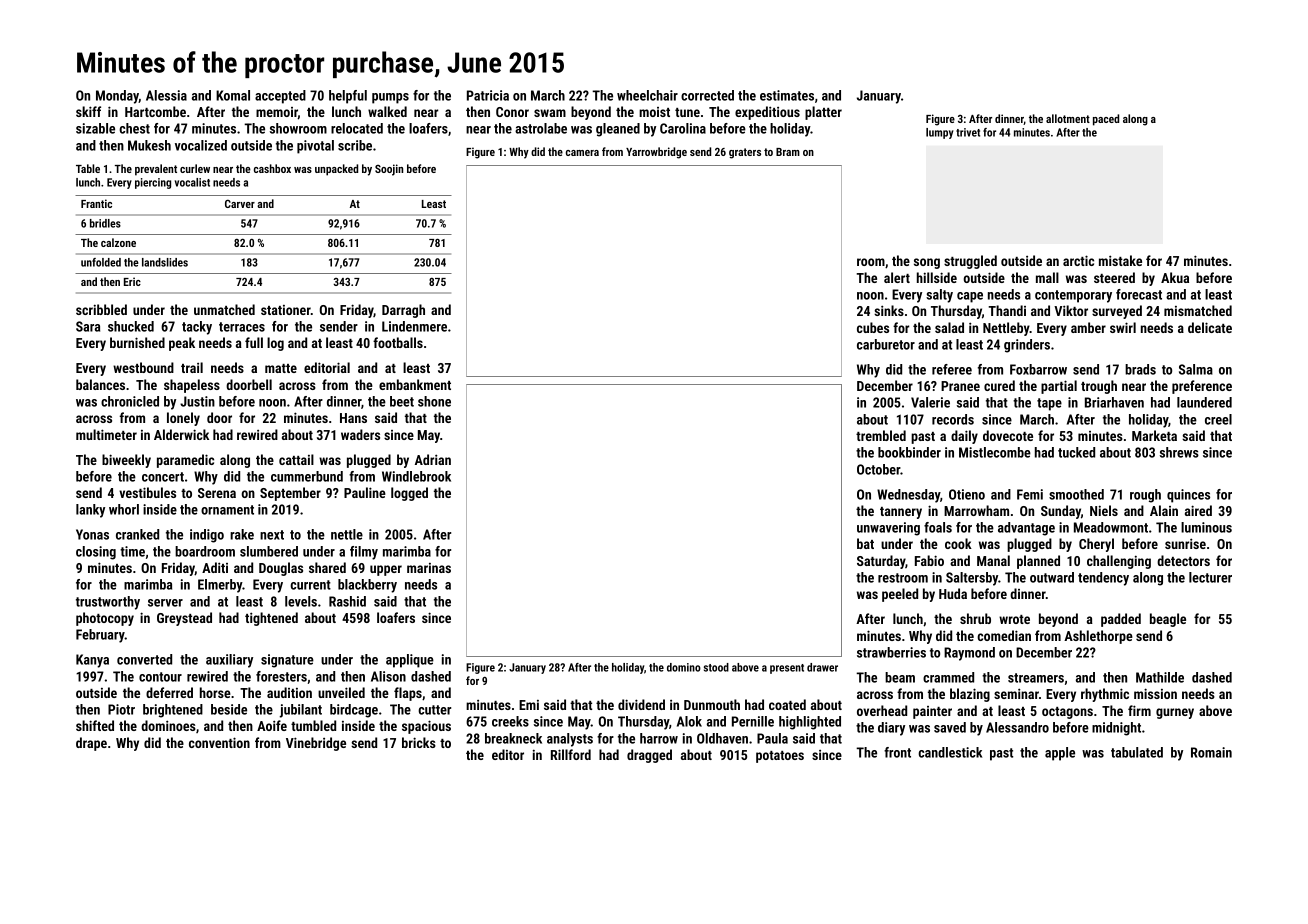 Image resolution: width=1308 pixels, height=924 pixels. Describe the element at coordinates (192, 386) in the screenshot. I see `shapeless` at that location.
